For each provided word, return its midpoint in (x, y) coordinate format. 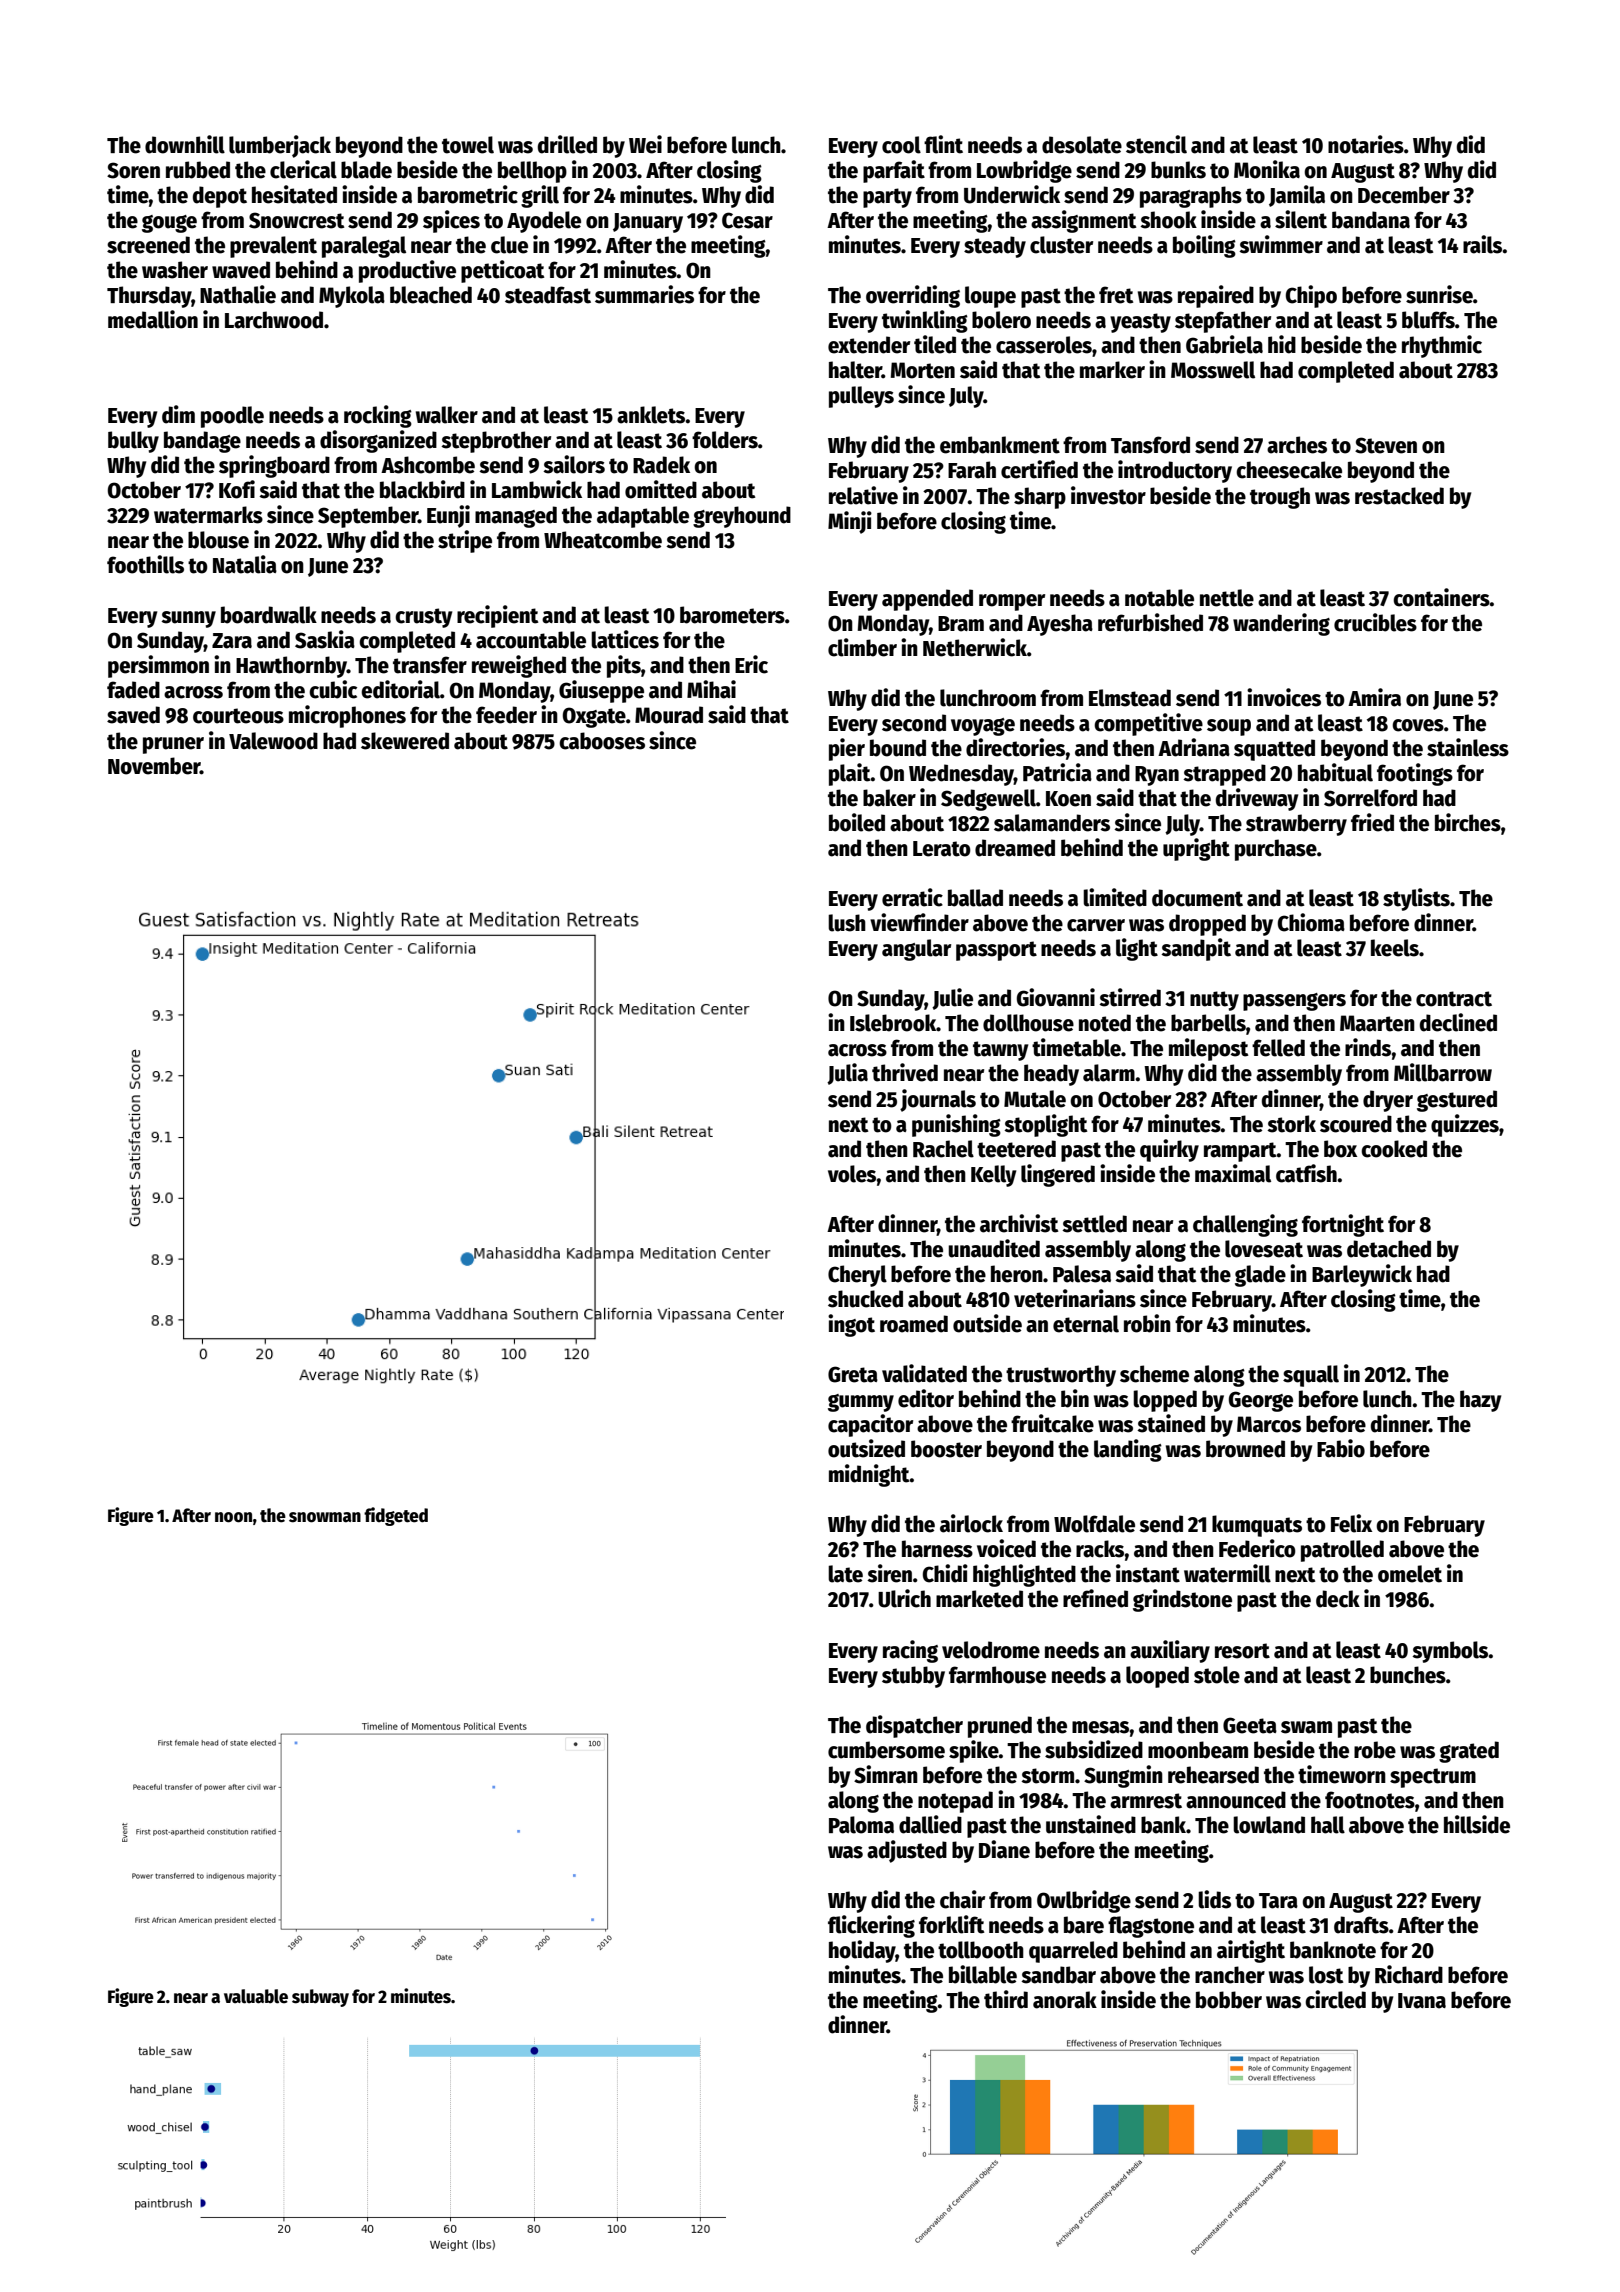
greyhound (742, 517)
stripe (465, 541)
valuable (256, 1996)
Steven (1386, 445)
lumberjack (280, 146)
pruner (173, 745)
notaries (1366, 144)
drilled (567, 144)
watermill (1227, 1573)
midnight (869, 1475)
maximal (1233, 1173)
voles (852, 1174)
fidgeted (396, 1516)
